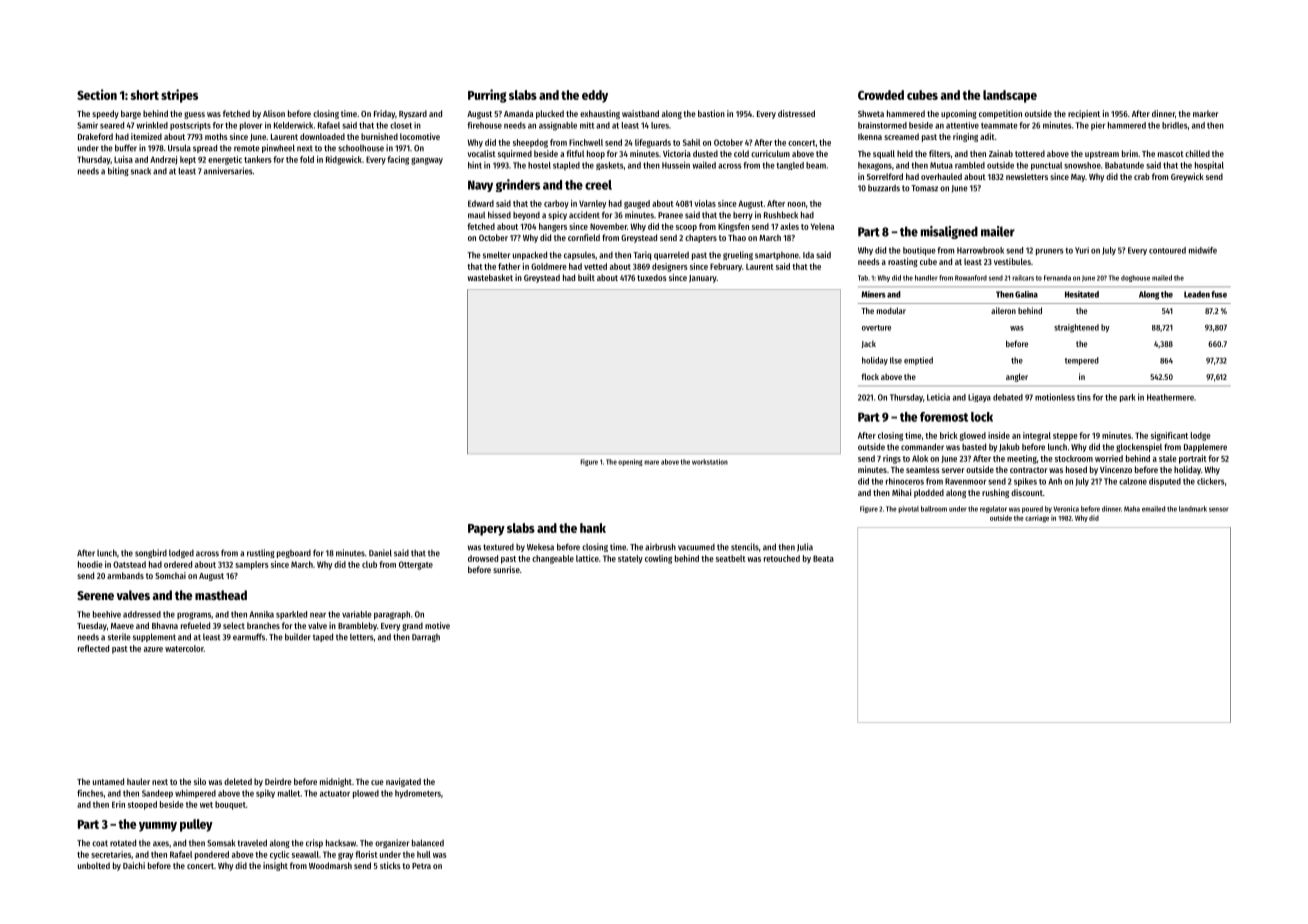 This screenshot has height=924, width=1308. Describe the element at coordinates (1008, 397) in the screenshot. I see `debated` at that location.
